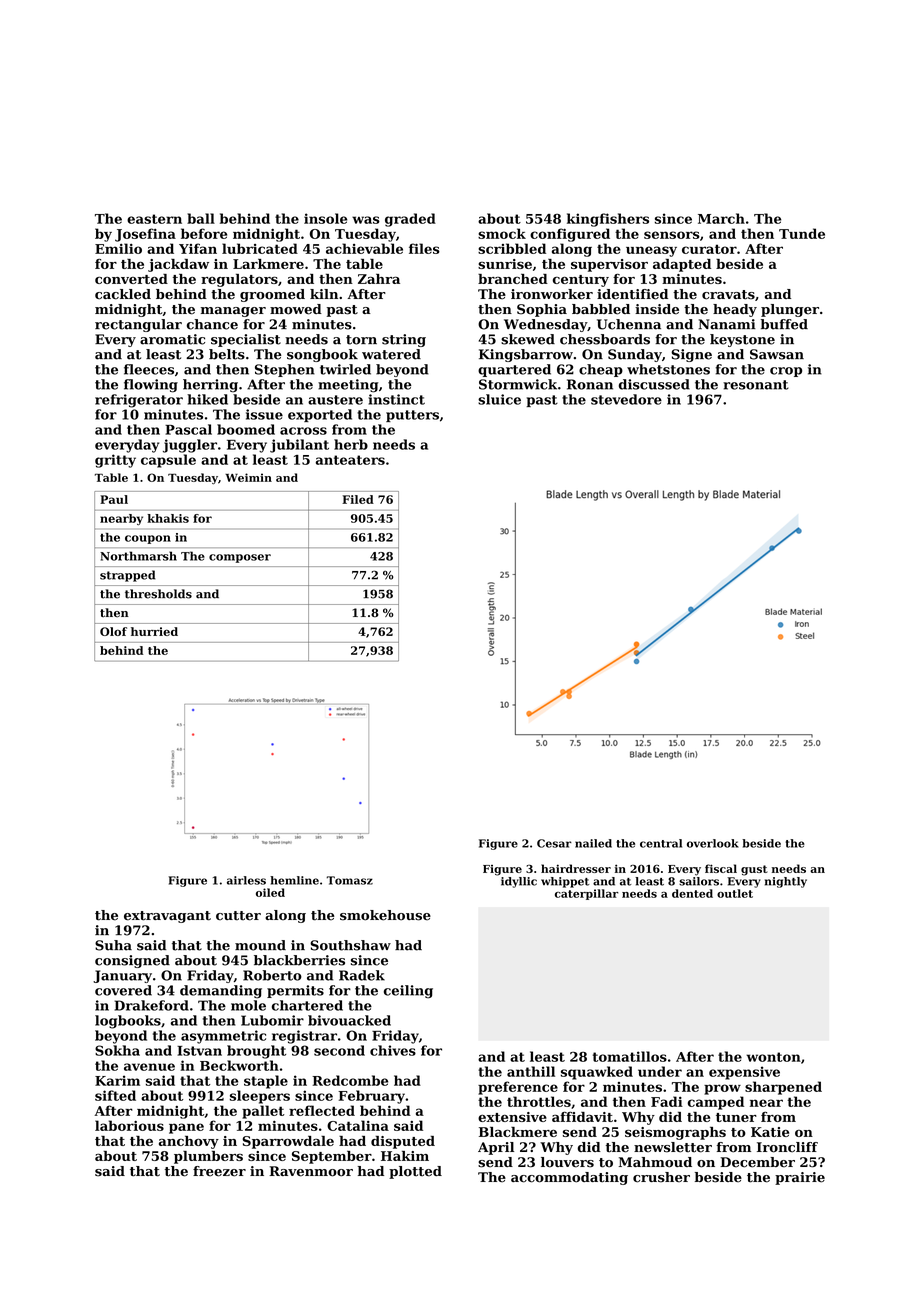 This document has width=924, height=1308. Describe the element at coordinates (630, 1056) in the document. I see `tomatillos` at that location.
